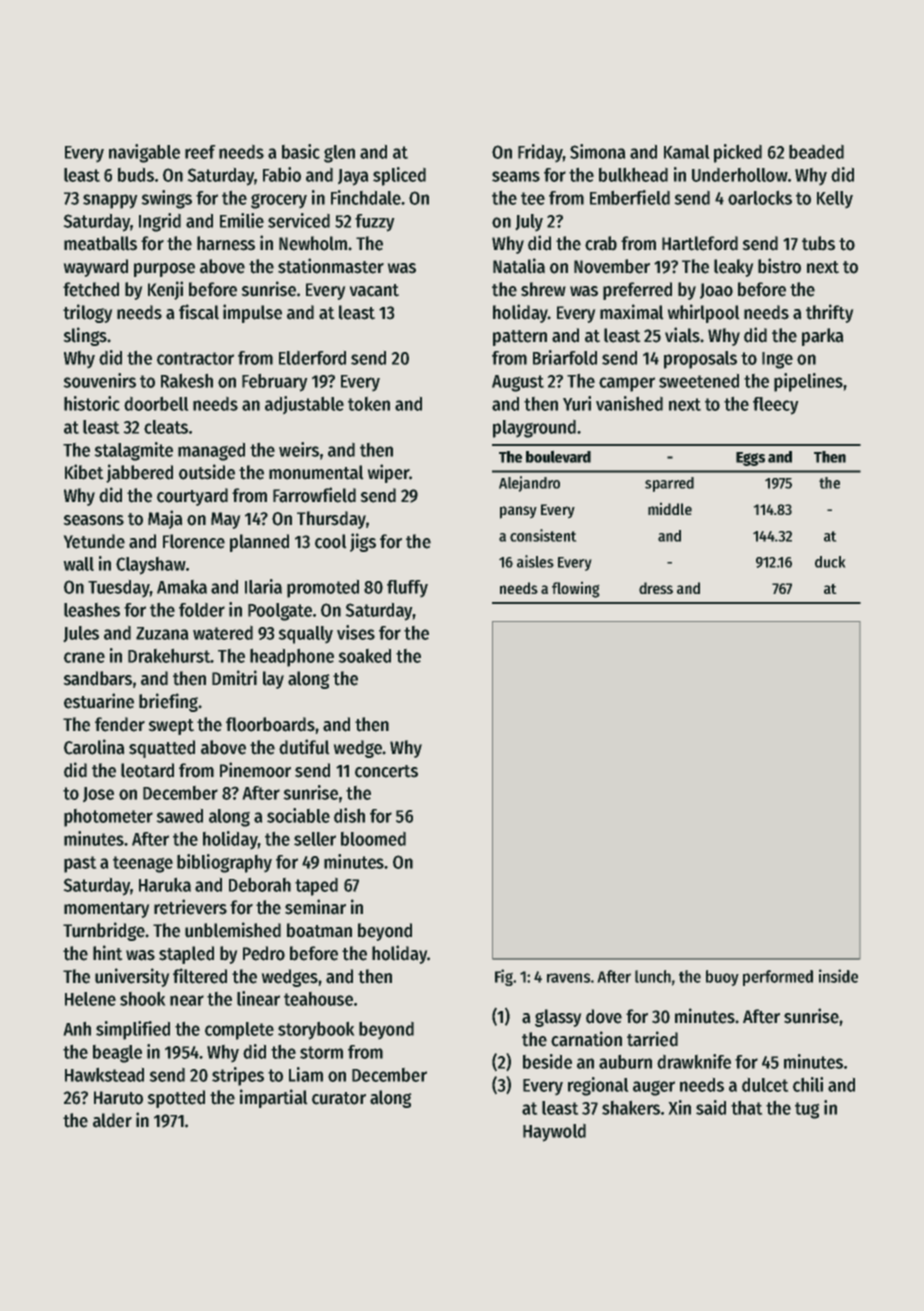  What do you see at coordinates (399, 176) in the image?
I see `spliced` at bounding box center [399, 176].
